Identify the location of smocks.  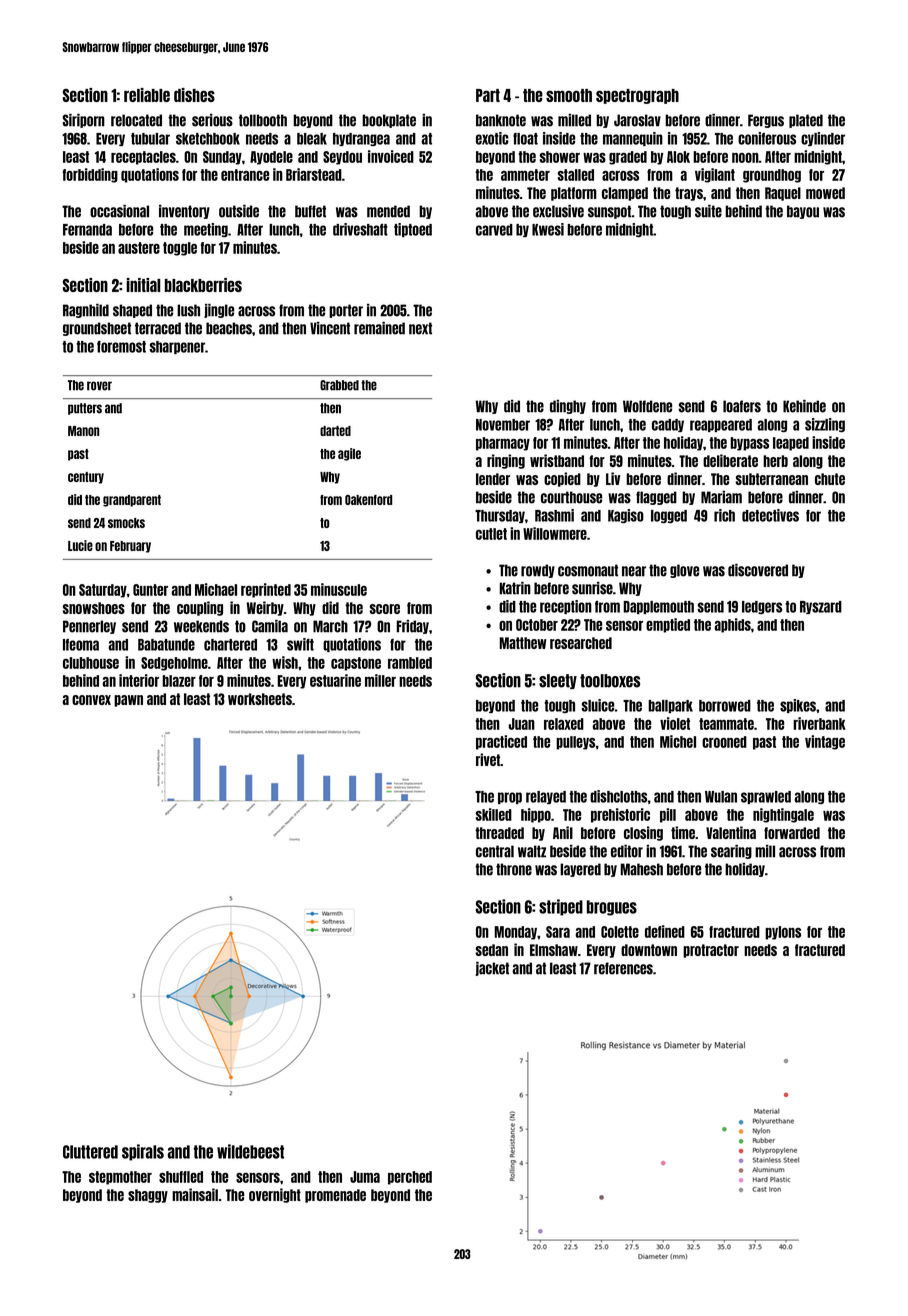
(126, 523).
